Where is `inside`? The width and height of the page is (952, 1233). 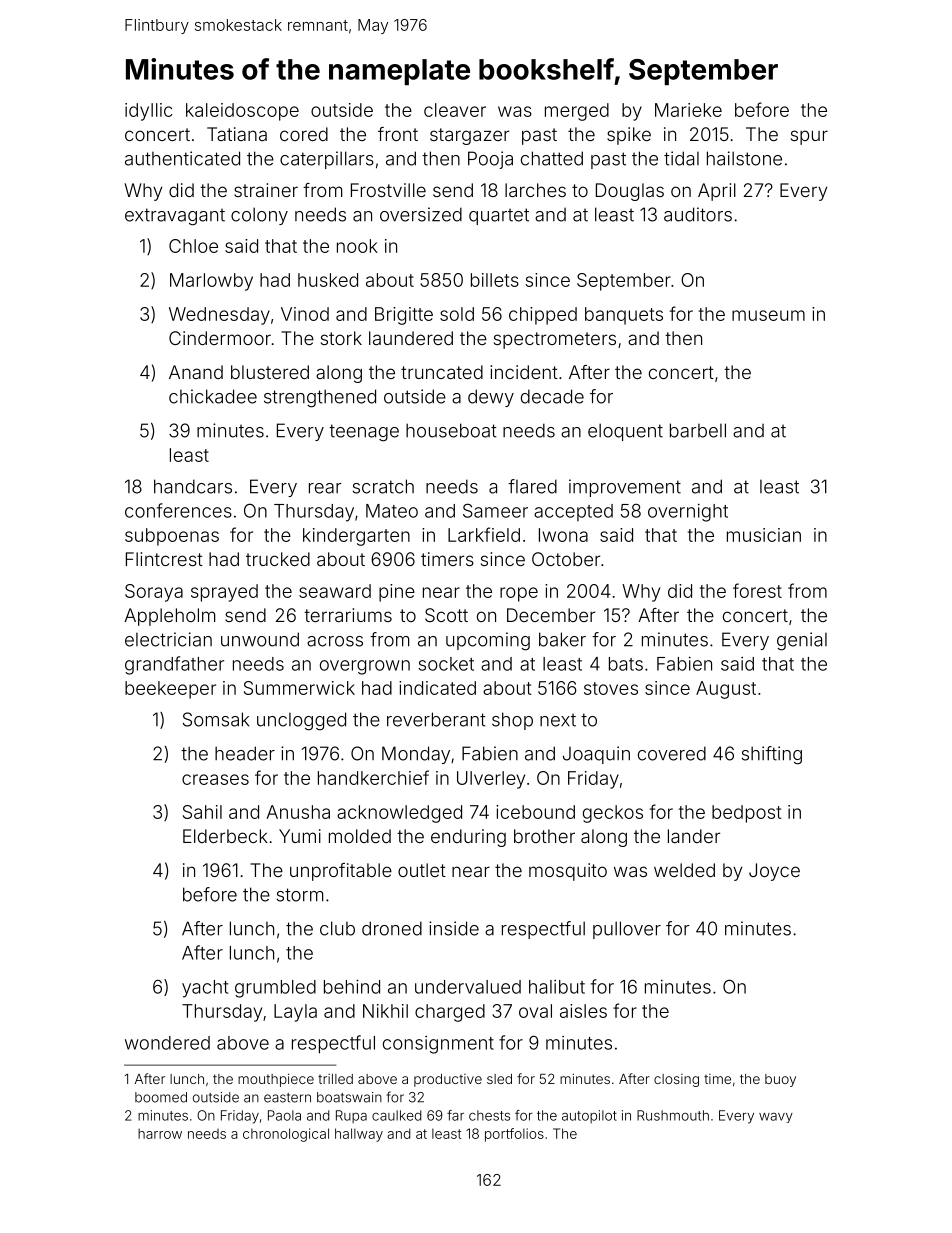 inside is located at coordinates (454, 928).
